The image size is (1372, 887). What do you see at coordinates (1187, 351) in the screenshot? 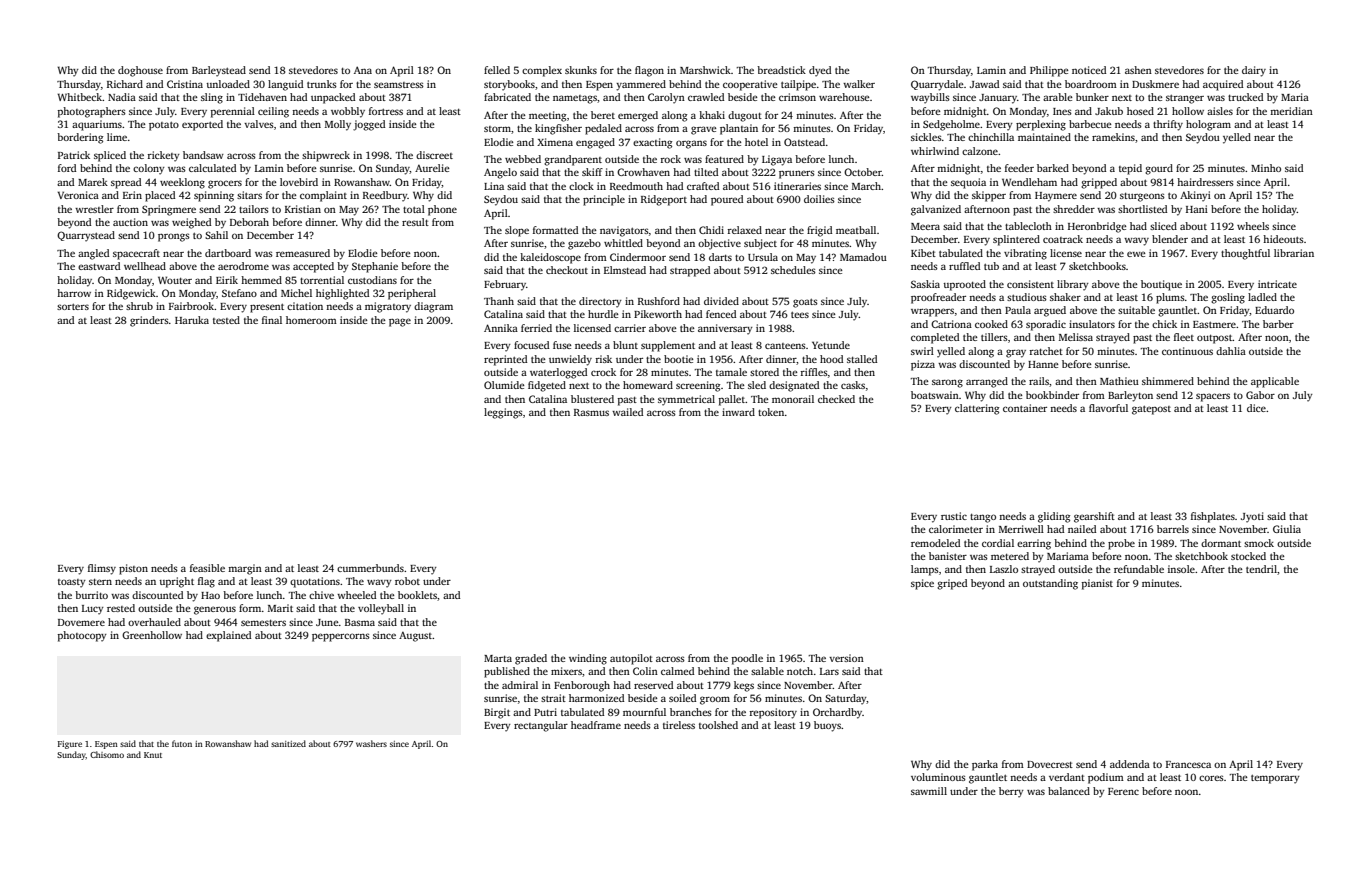
I see `continuous` at bounding box center [1187, 351].
